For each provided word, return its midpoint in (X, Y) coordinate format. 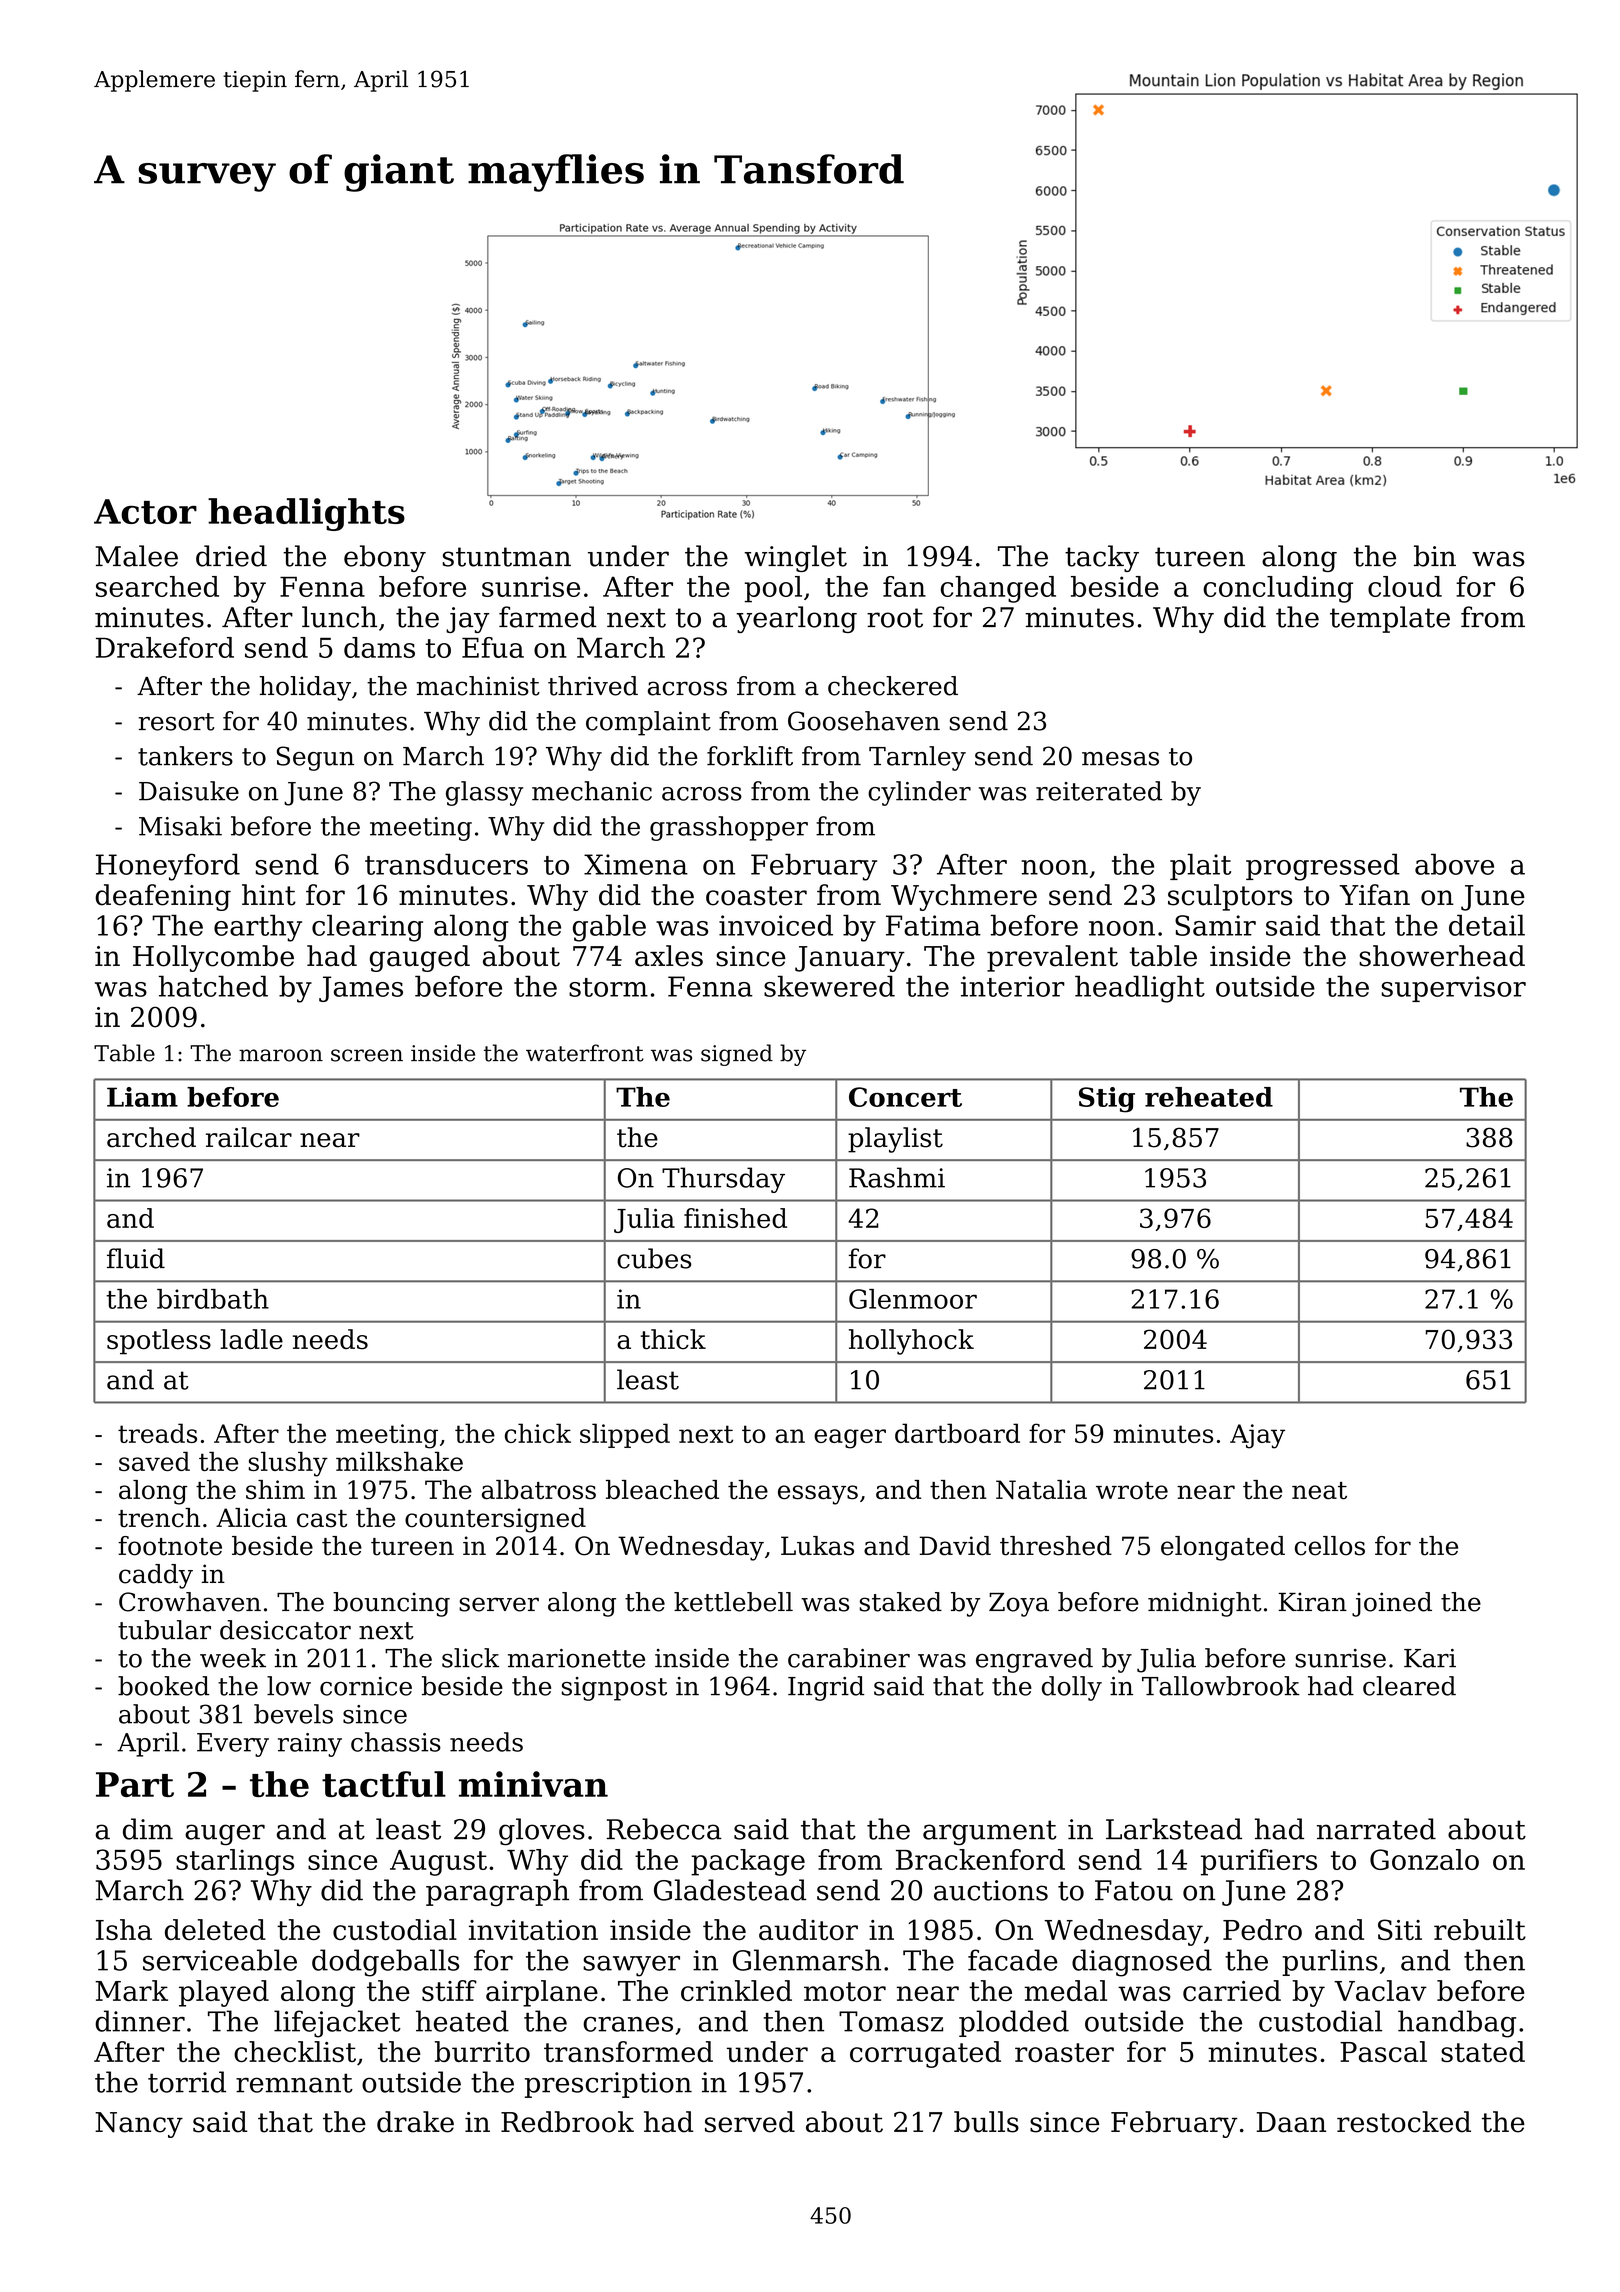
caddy (156, 1576)
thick (673, 1339)
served (750, 2122)
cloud (1405, 586)
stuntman (507, 557)
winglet (795, 558)
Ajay (1257, 1436)
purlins (1330, 1962)
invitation (533, 1930)
